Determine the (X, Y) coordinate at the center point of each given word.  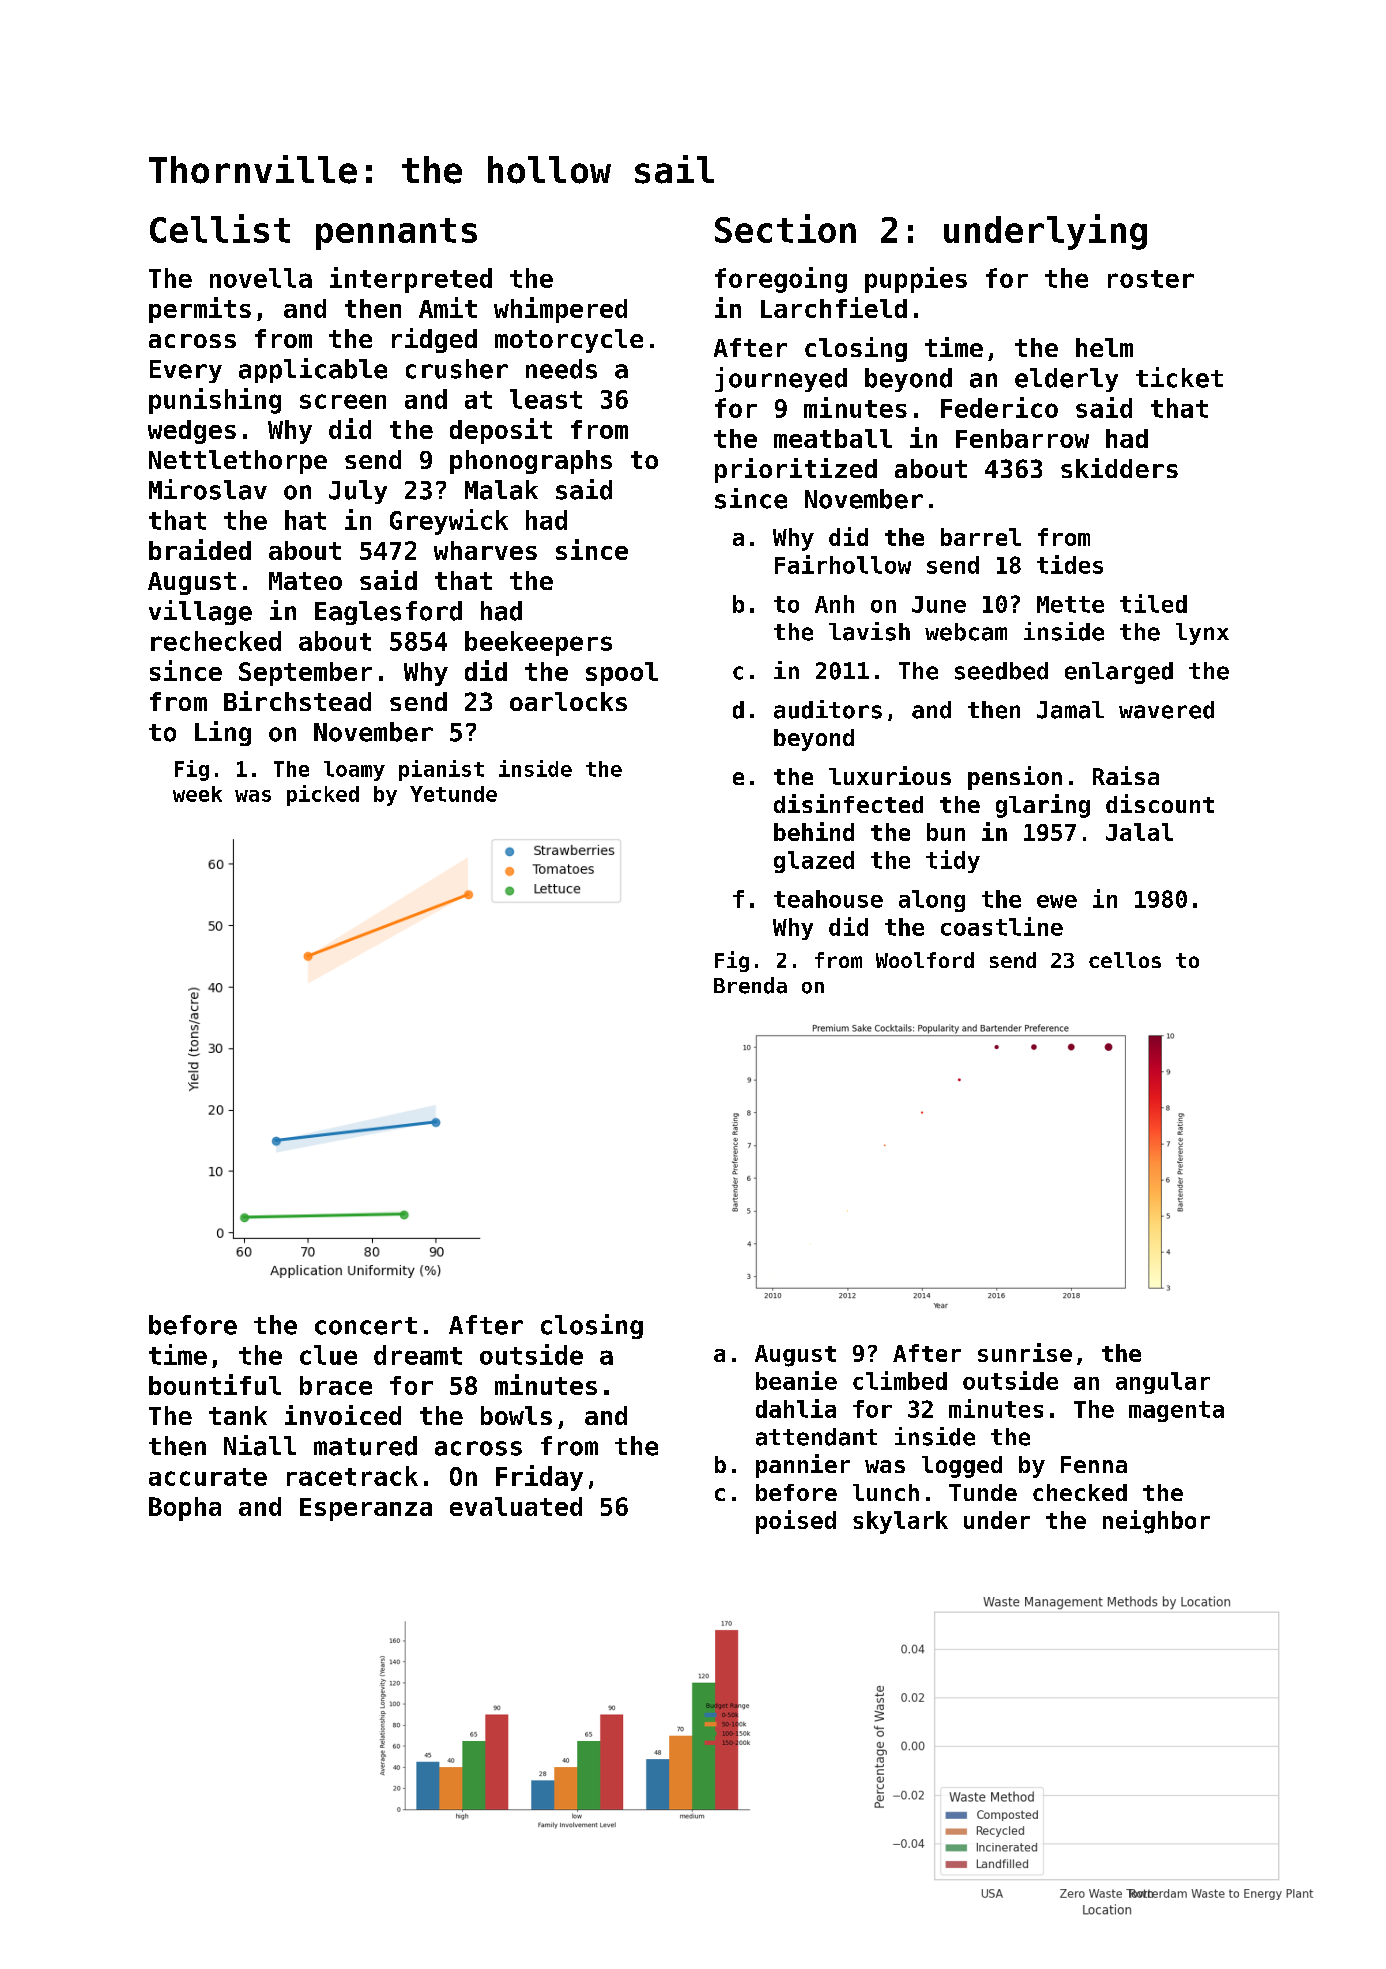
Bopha (185, 1509)
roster (1151, 279)
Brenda (750, 985)
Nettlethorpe (238, 462)
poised (796, 1522)
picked (323, 795)
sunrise (1025, 1352)
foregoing (781, 280)
